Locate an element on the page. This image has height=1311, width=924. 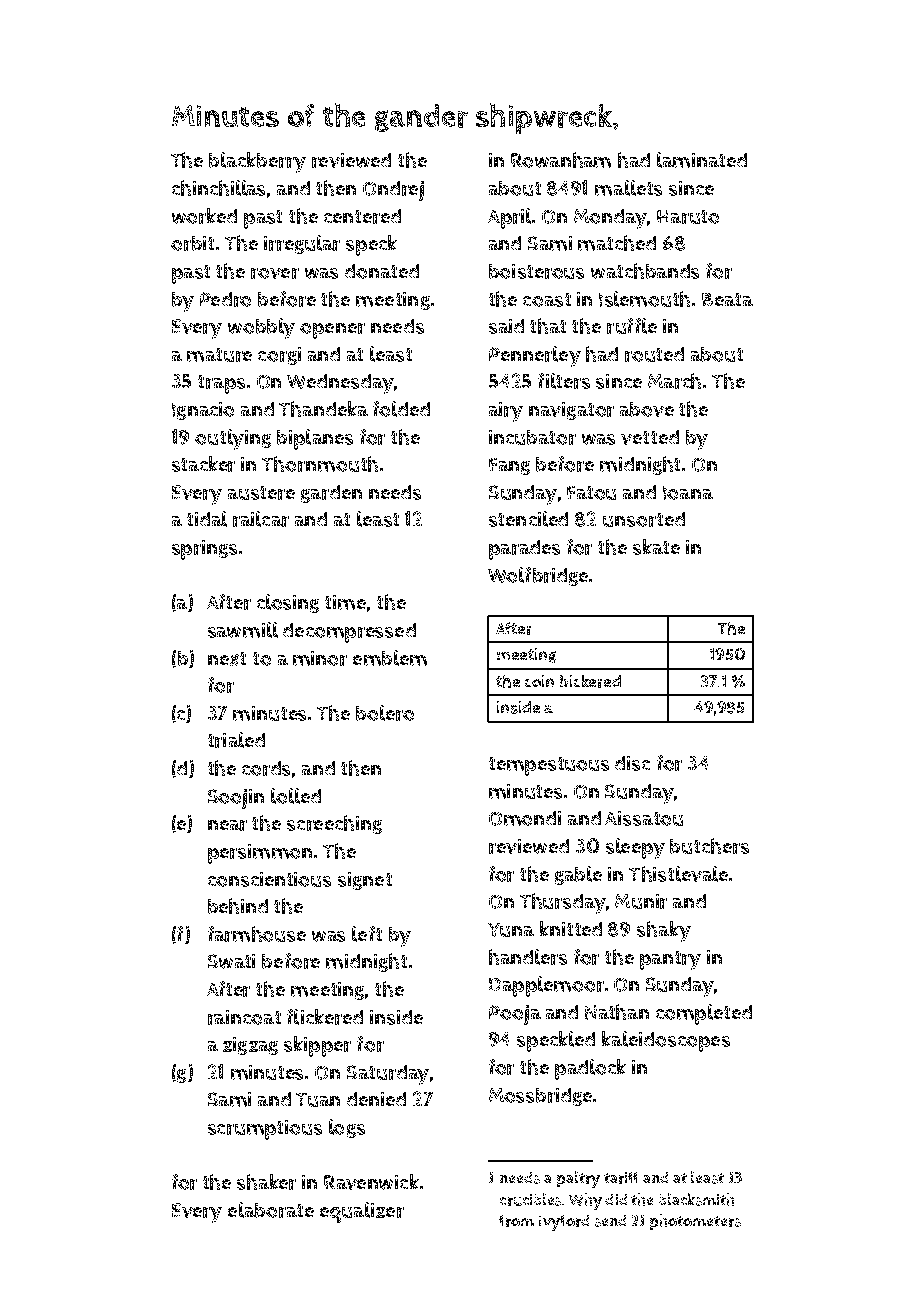
mallets is located at coordinates (628, 188).
